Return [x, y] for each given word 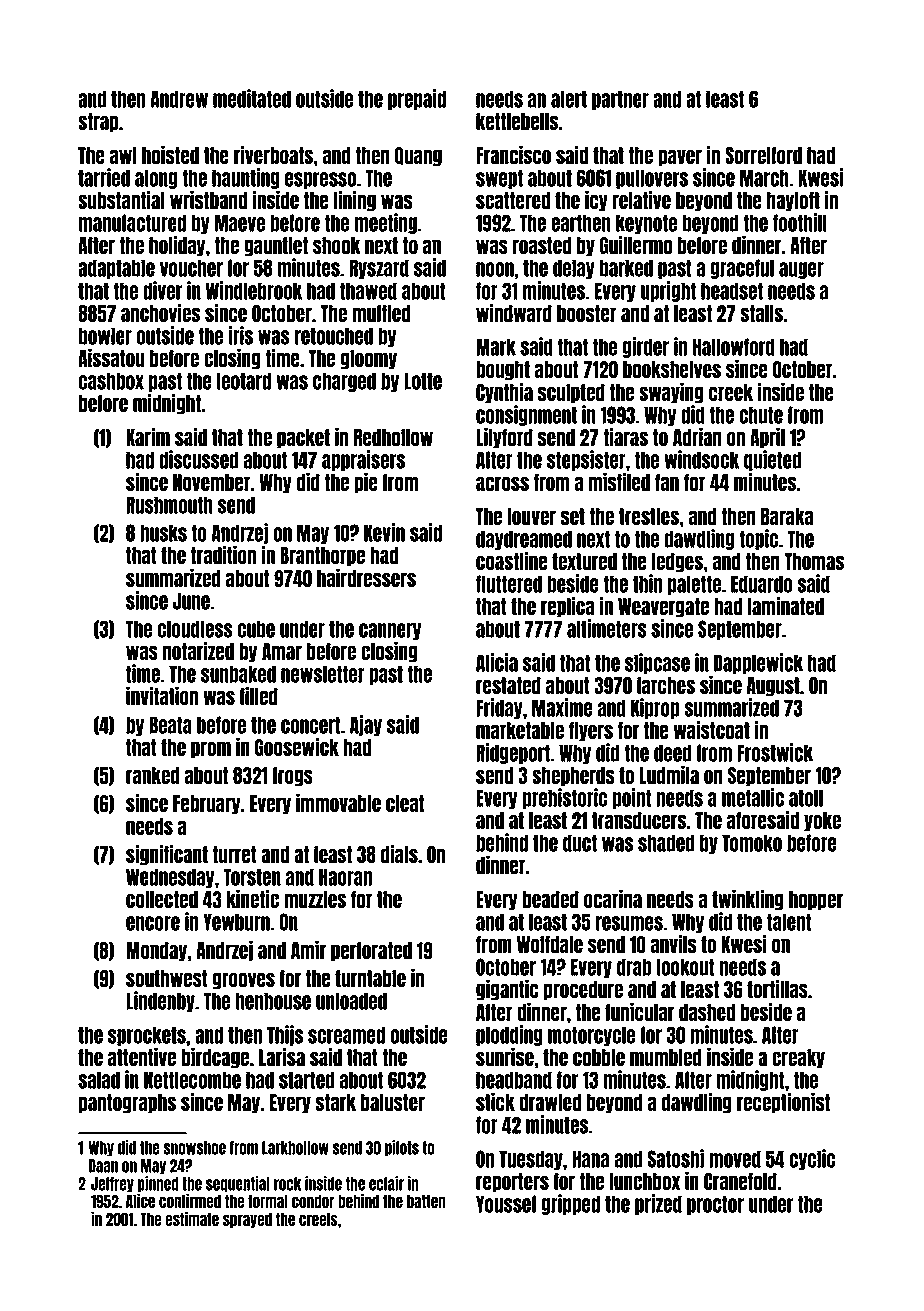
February [207, 805]
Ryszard [379, 269]
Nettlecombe [192, 1080]
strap [98, 123]
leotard [244, 381]
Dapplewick [758, 663]
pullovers [652, 179]
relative [642, 200]
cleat [405, 803]
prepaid [417, 99]
